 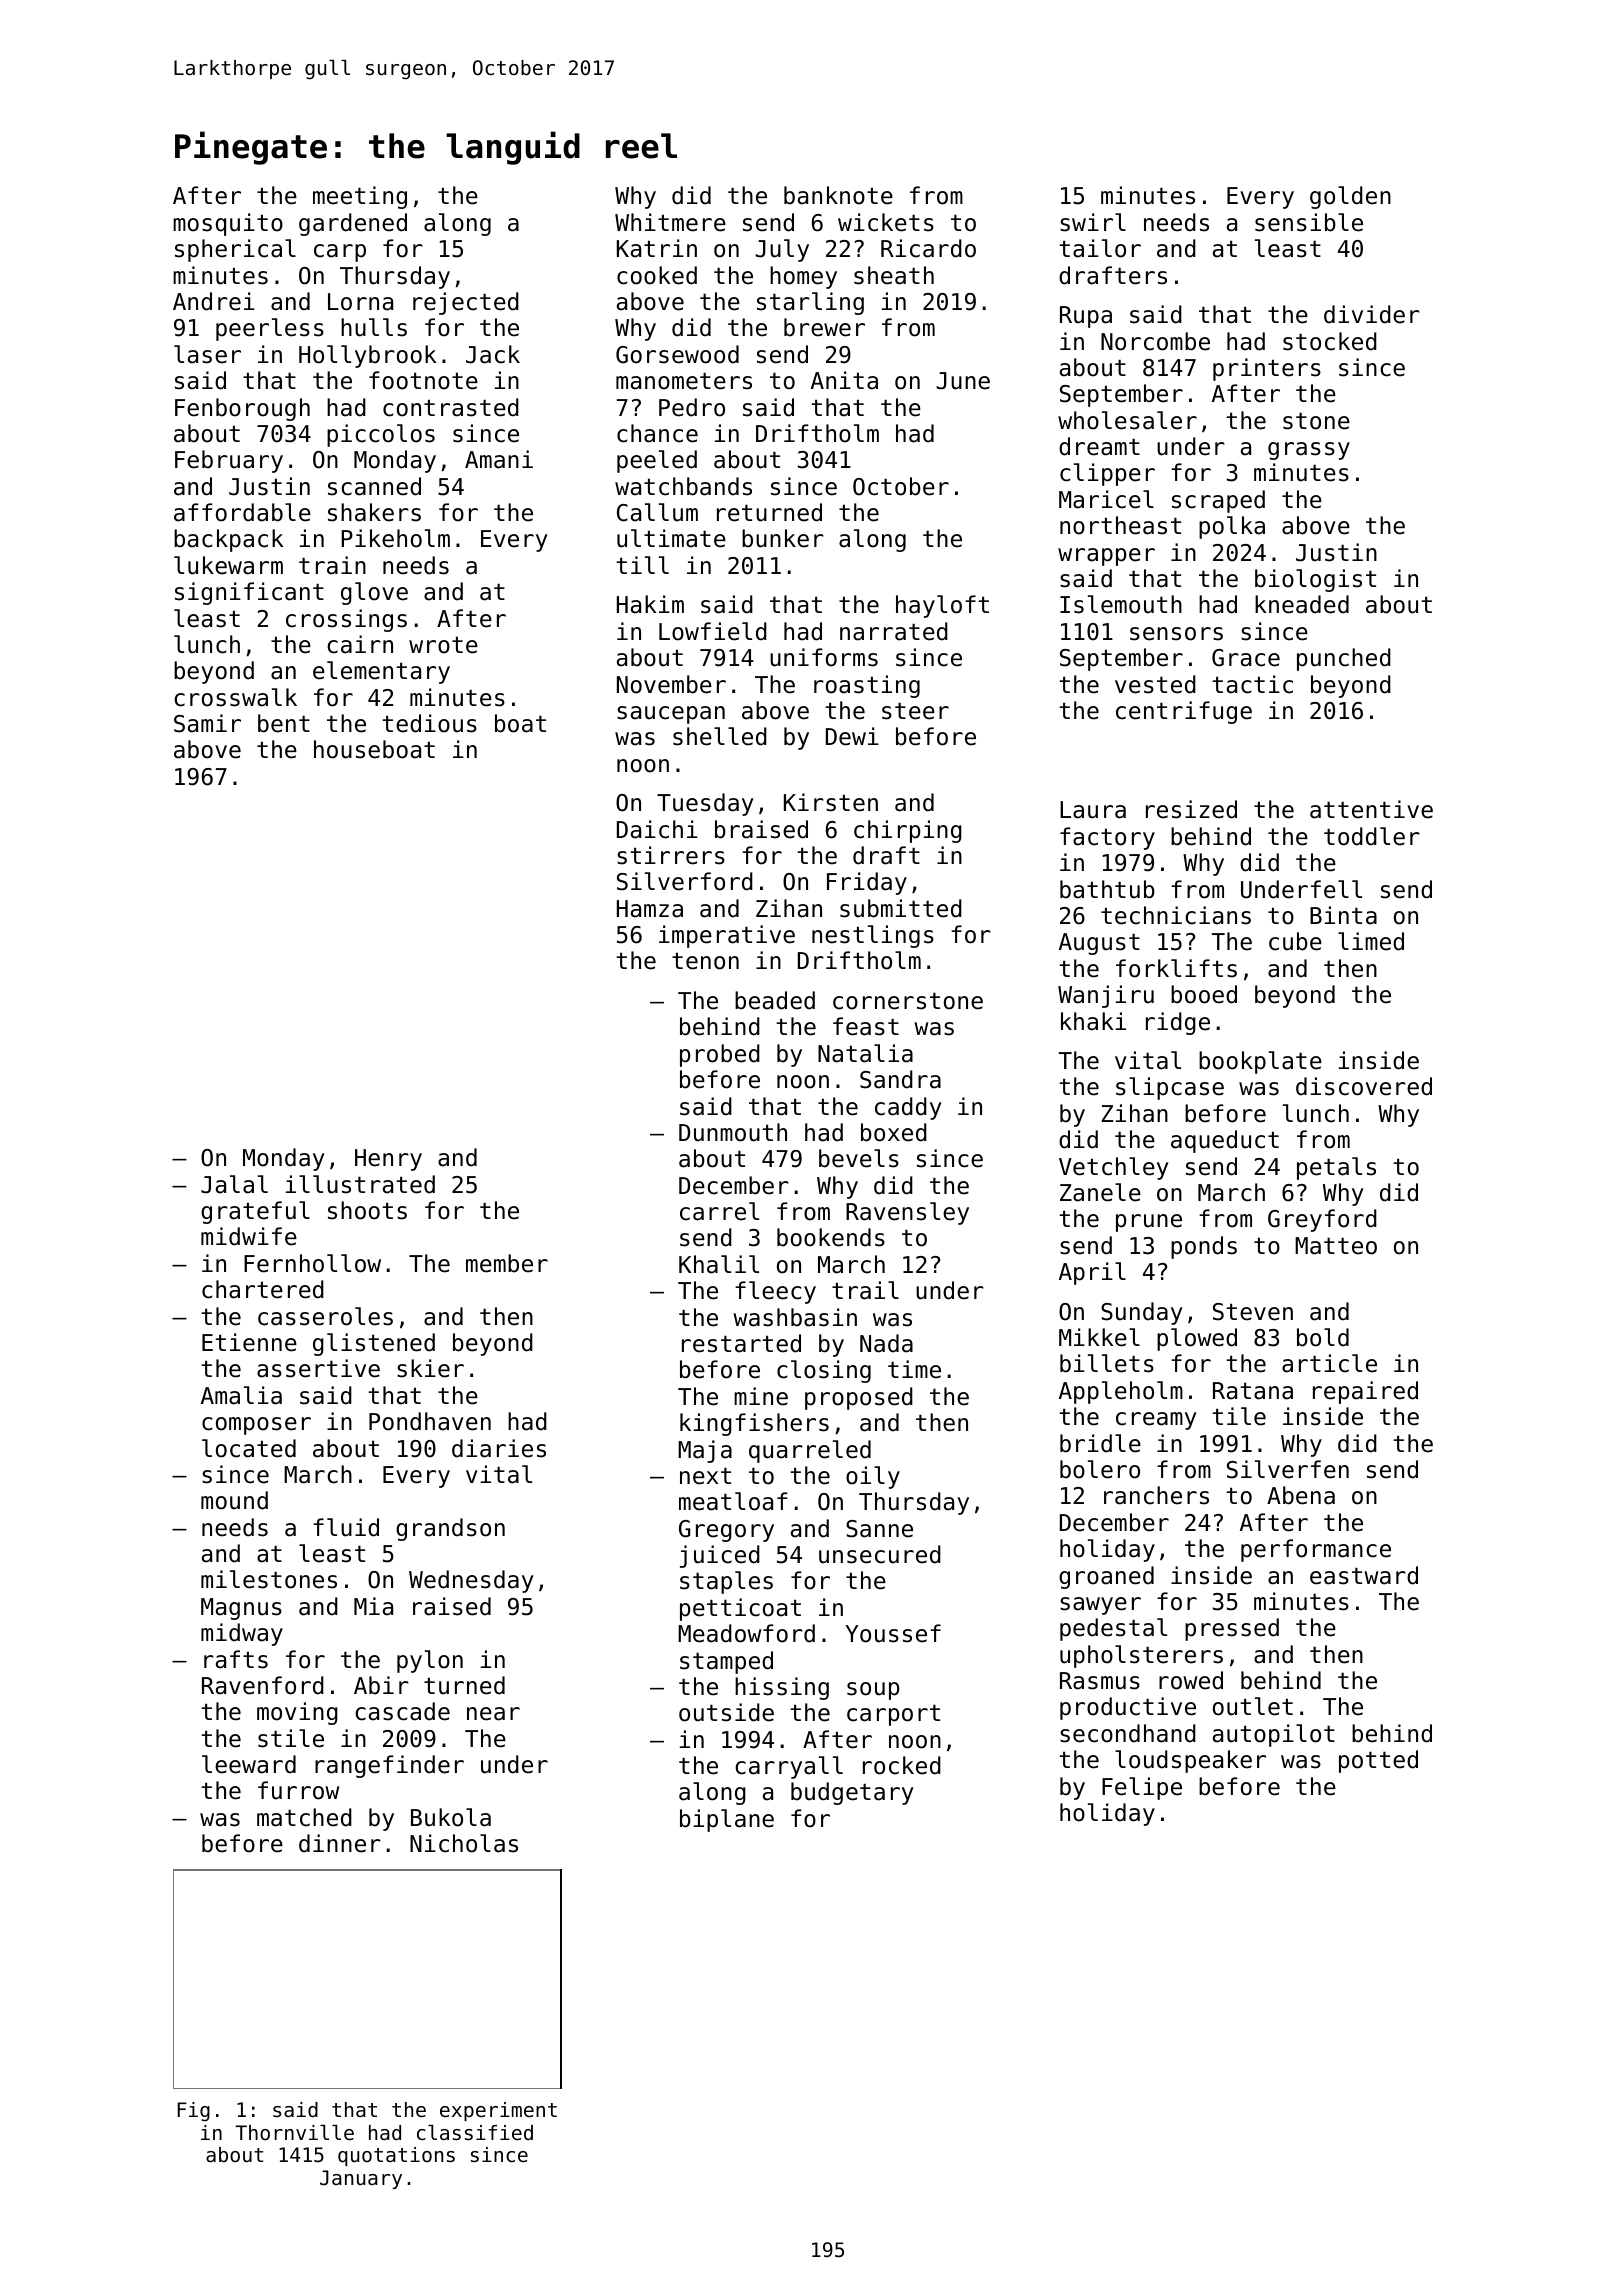 I want to click on golden, so click(x=1350, y=197).
